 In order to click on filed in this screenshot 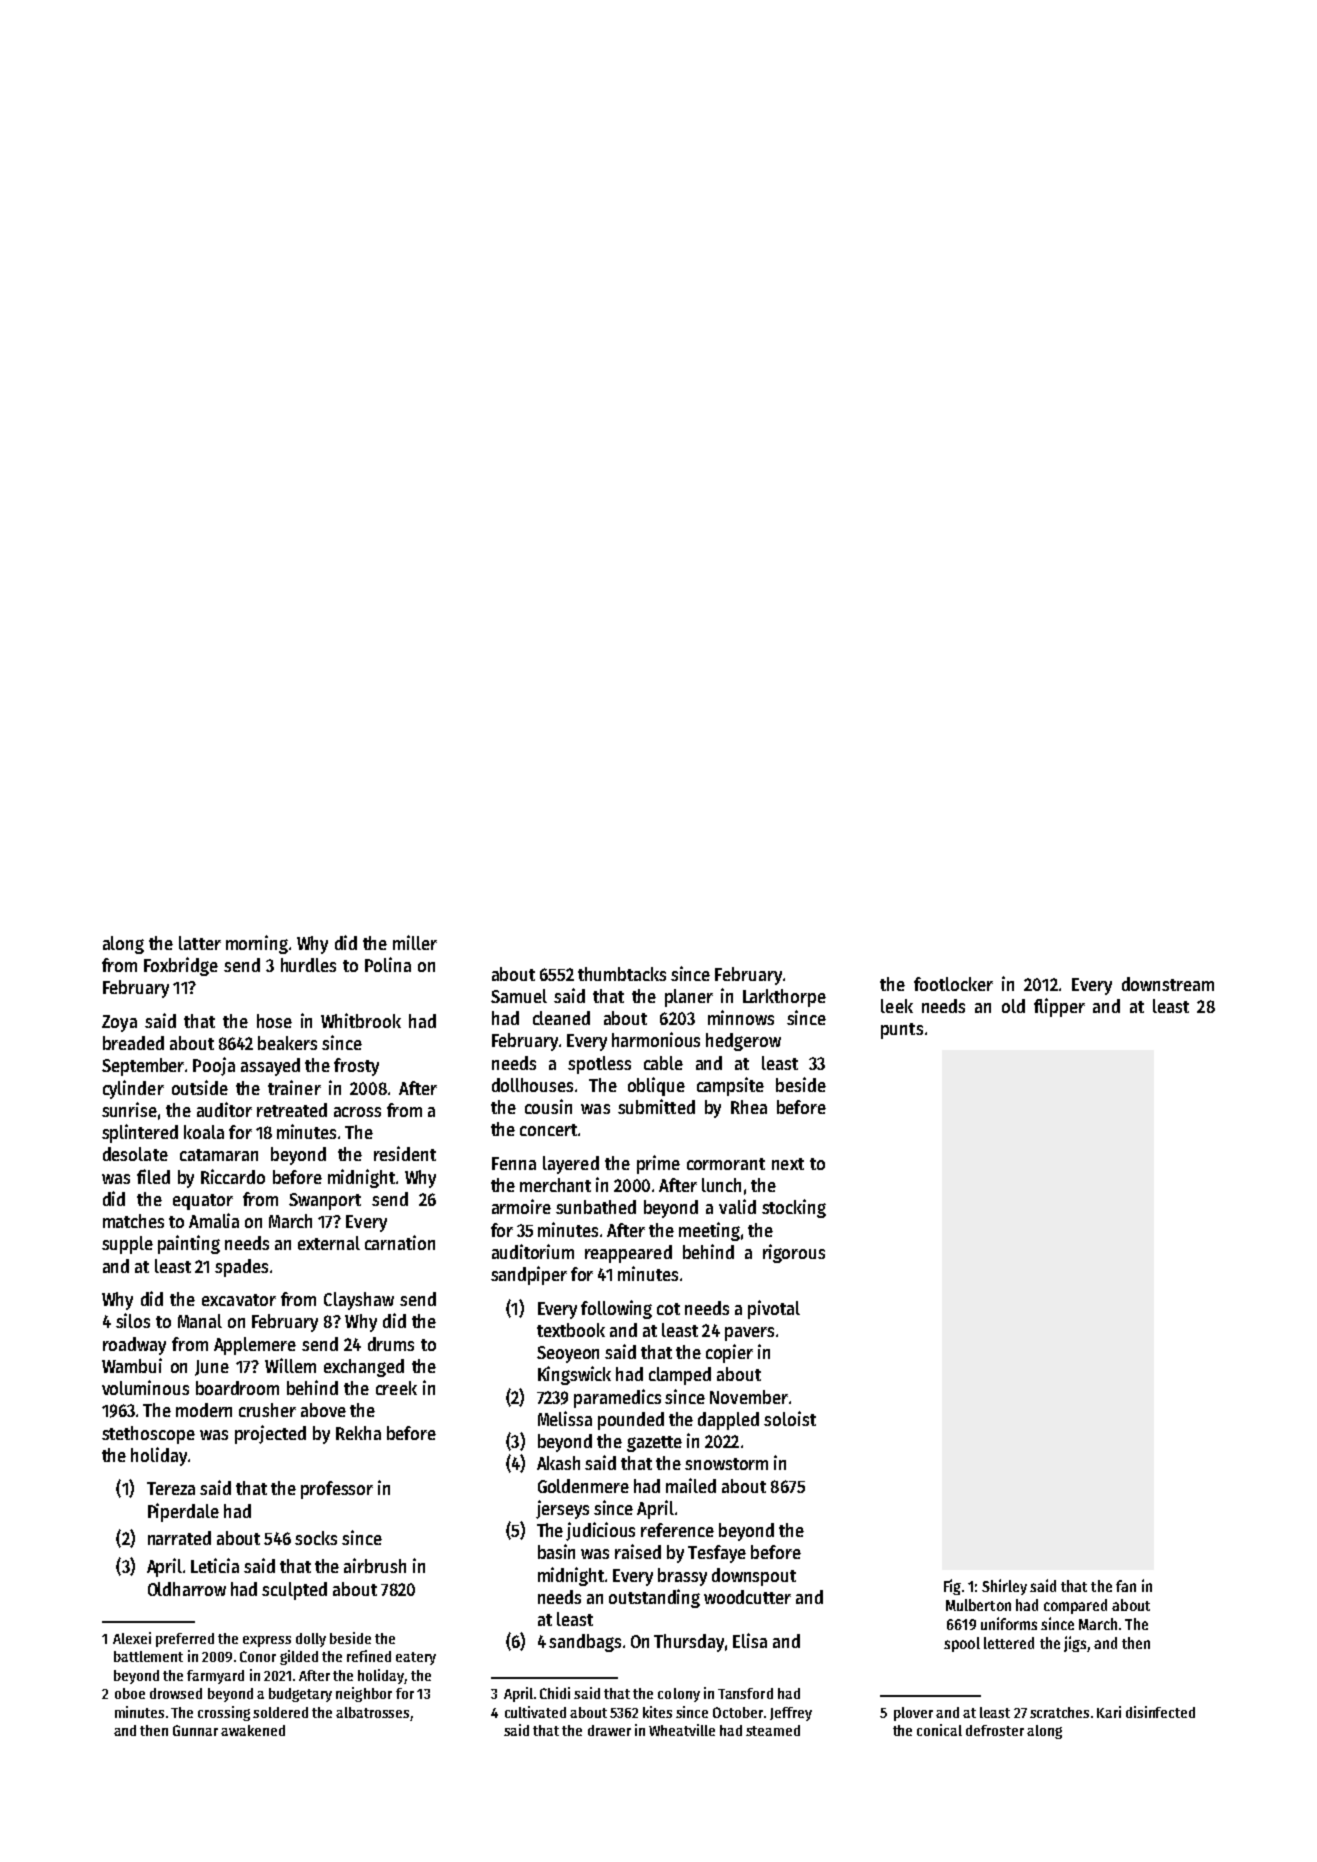, I will do `click(153, 1176)`.
